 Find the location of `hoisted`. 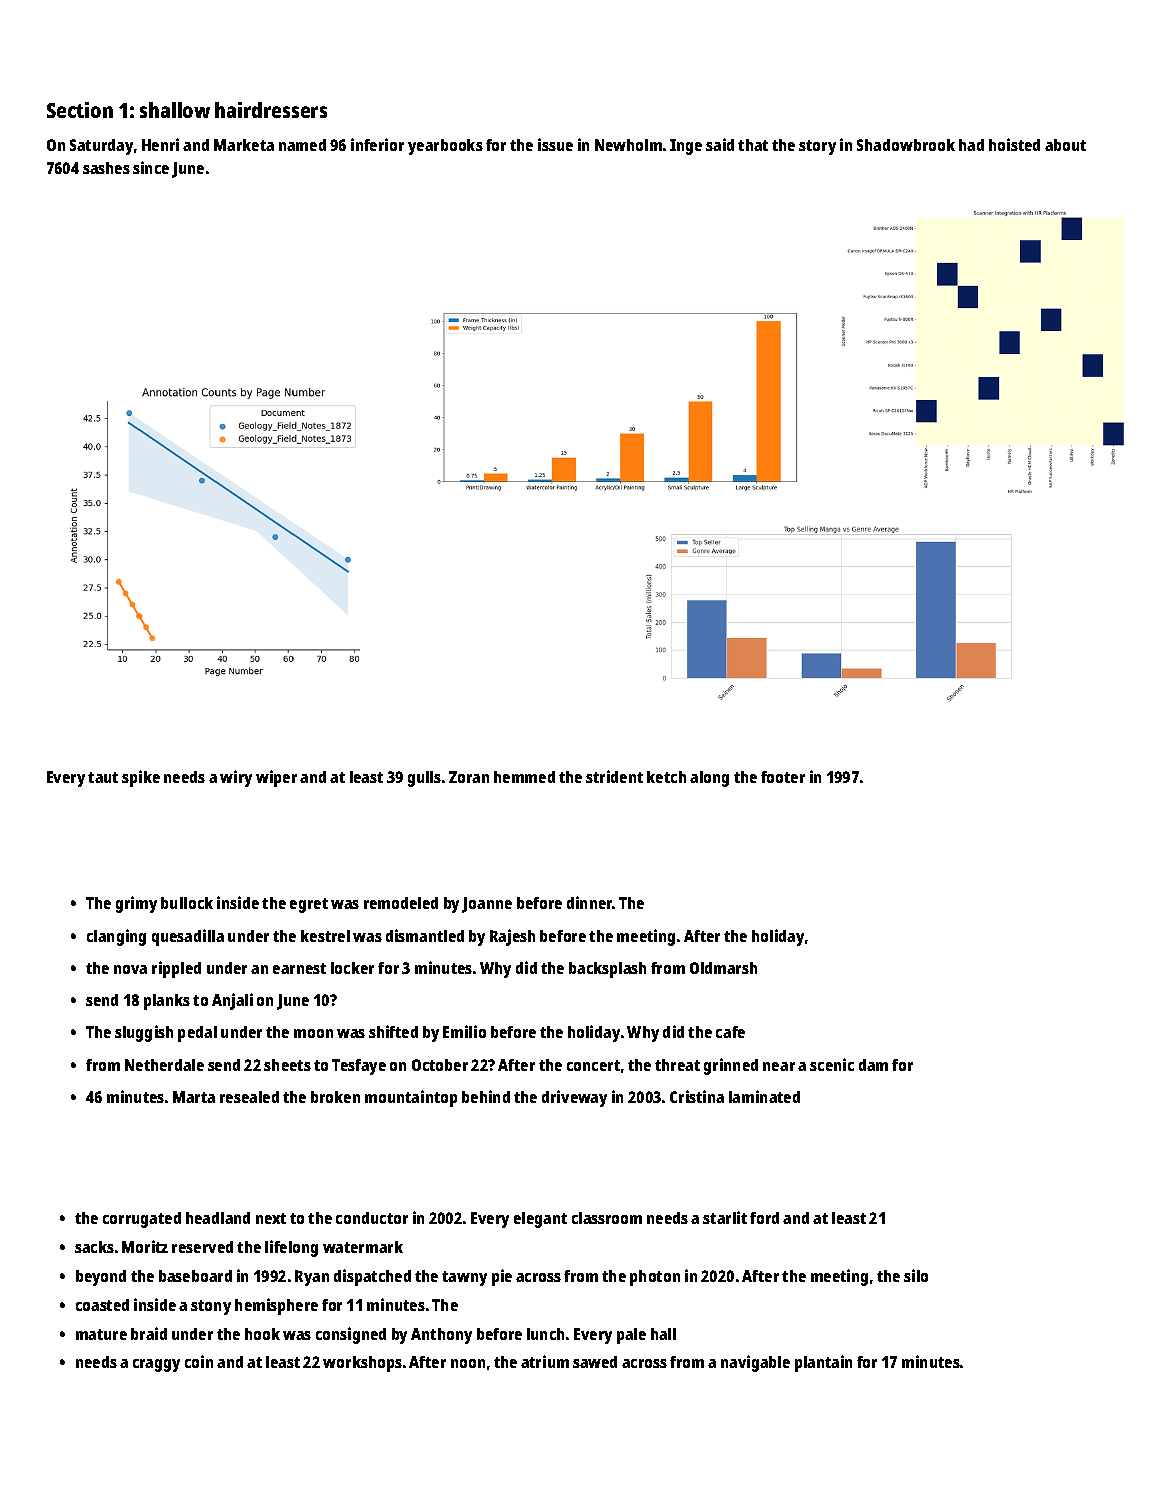

hoisted is located at coordinates (1014, 144).
